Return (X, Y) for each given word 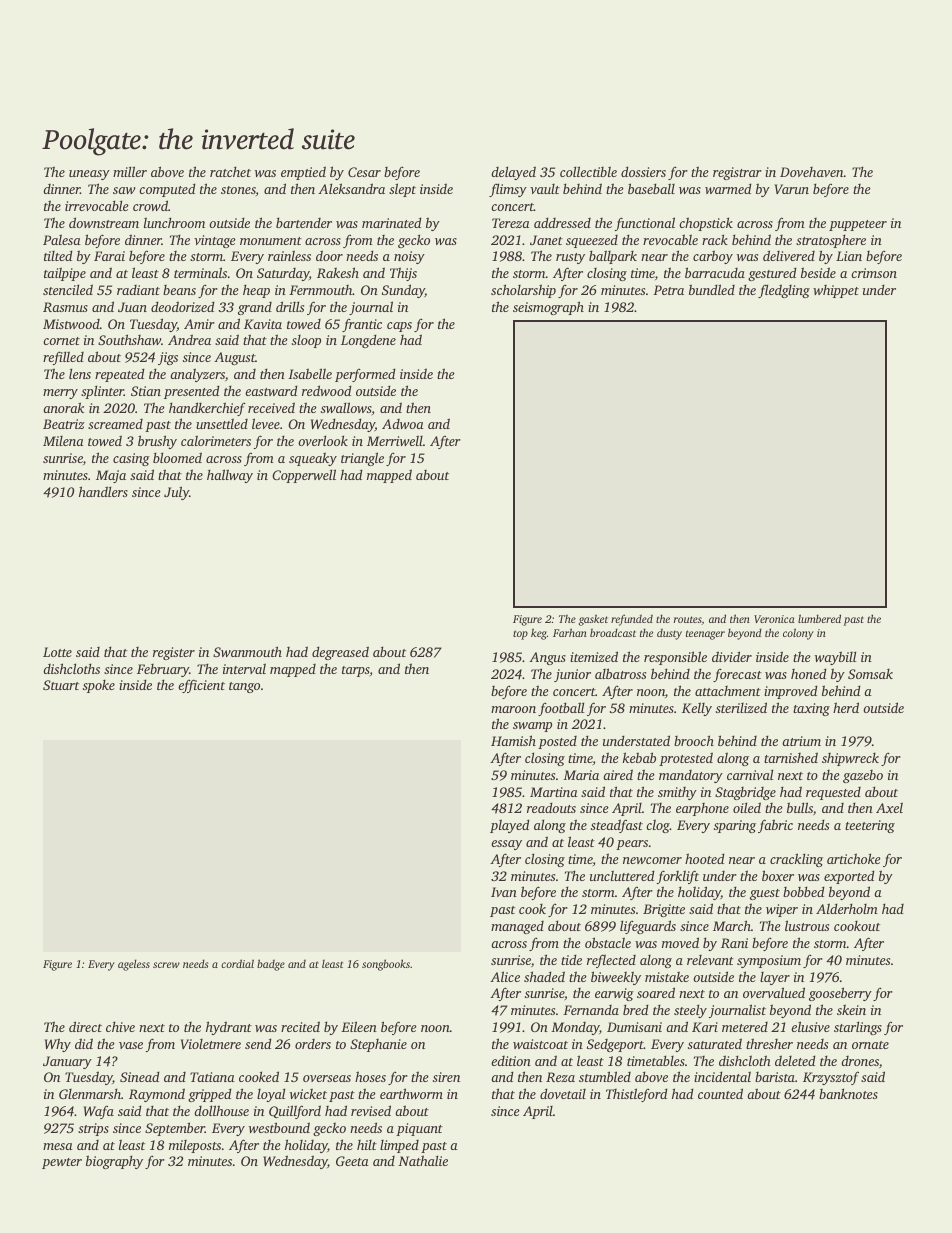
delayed (513, 173)
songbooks (386, 965)
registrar (737, 173)
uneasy (89, 175)
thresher (769, 1043)
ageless (134, 965)
